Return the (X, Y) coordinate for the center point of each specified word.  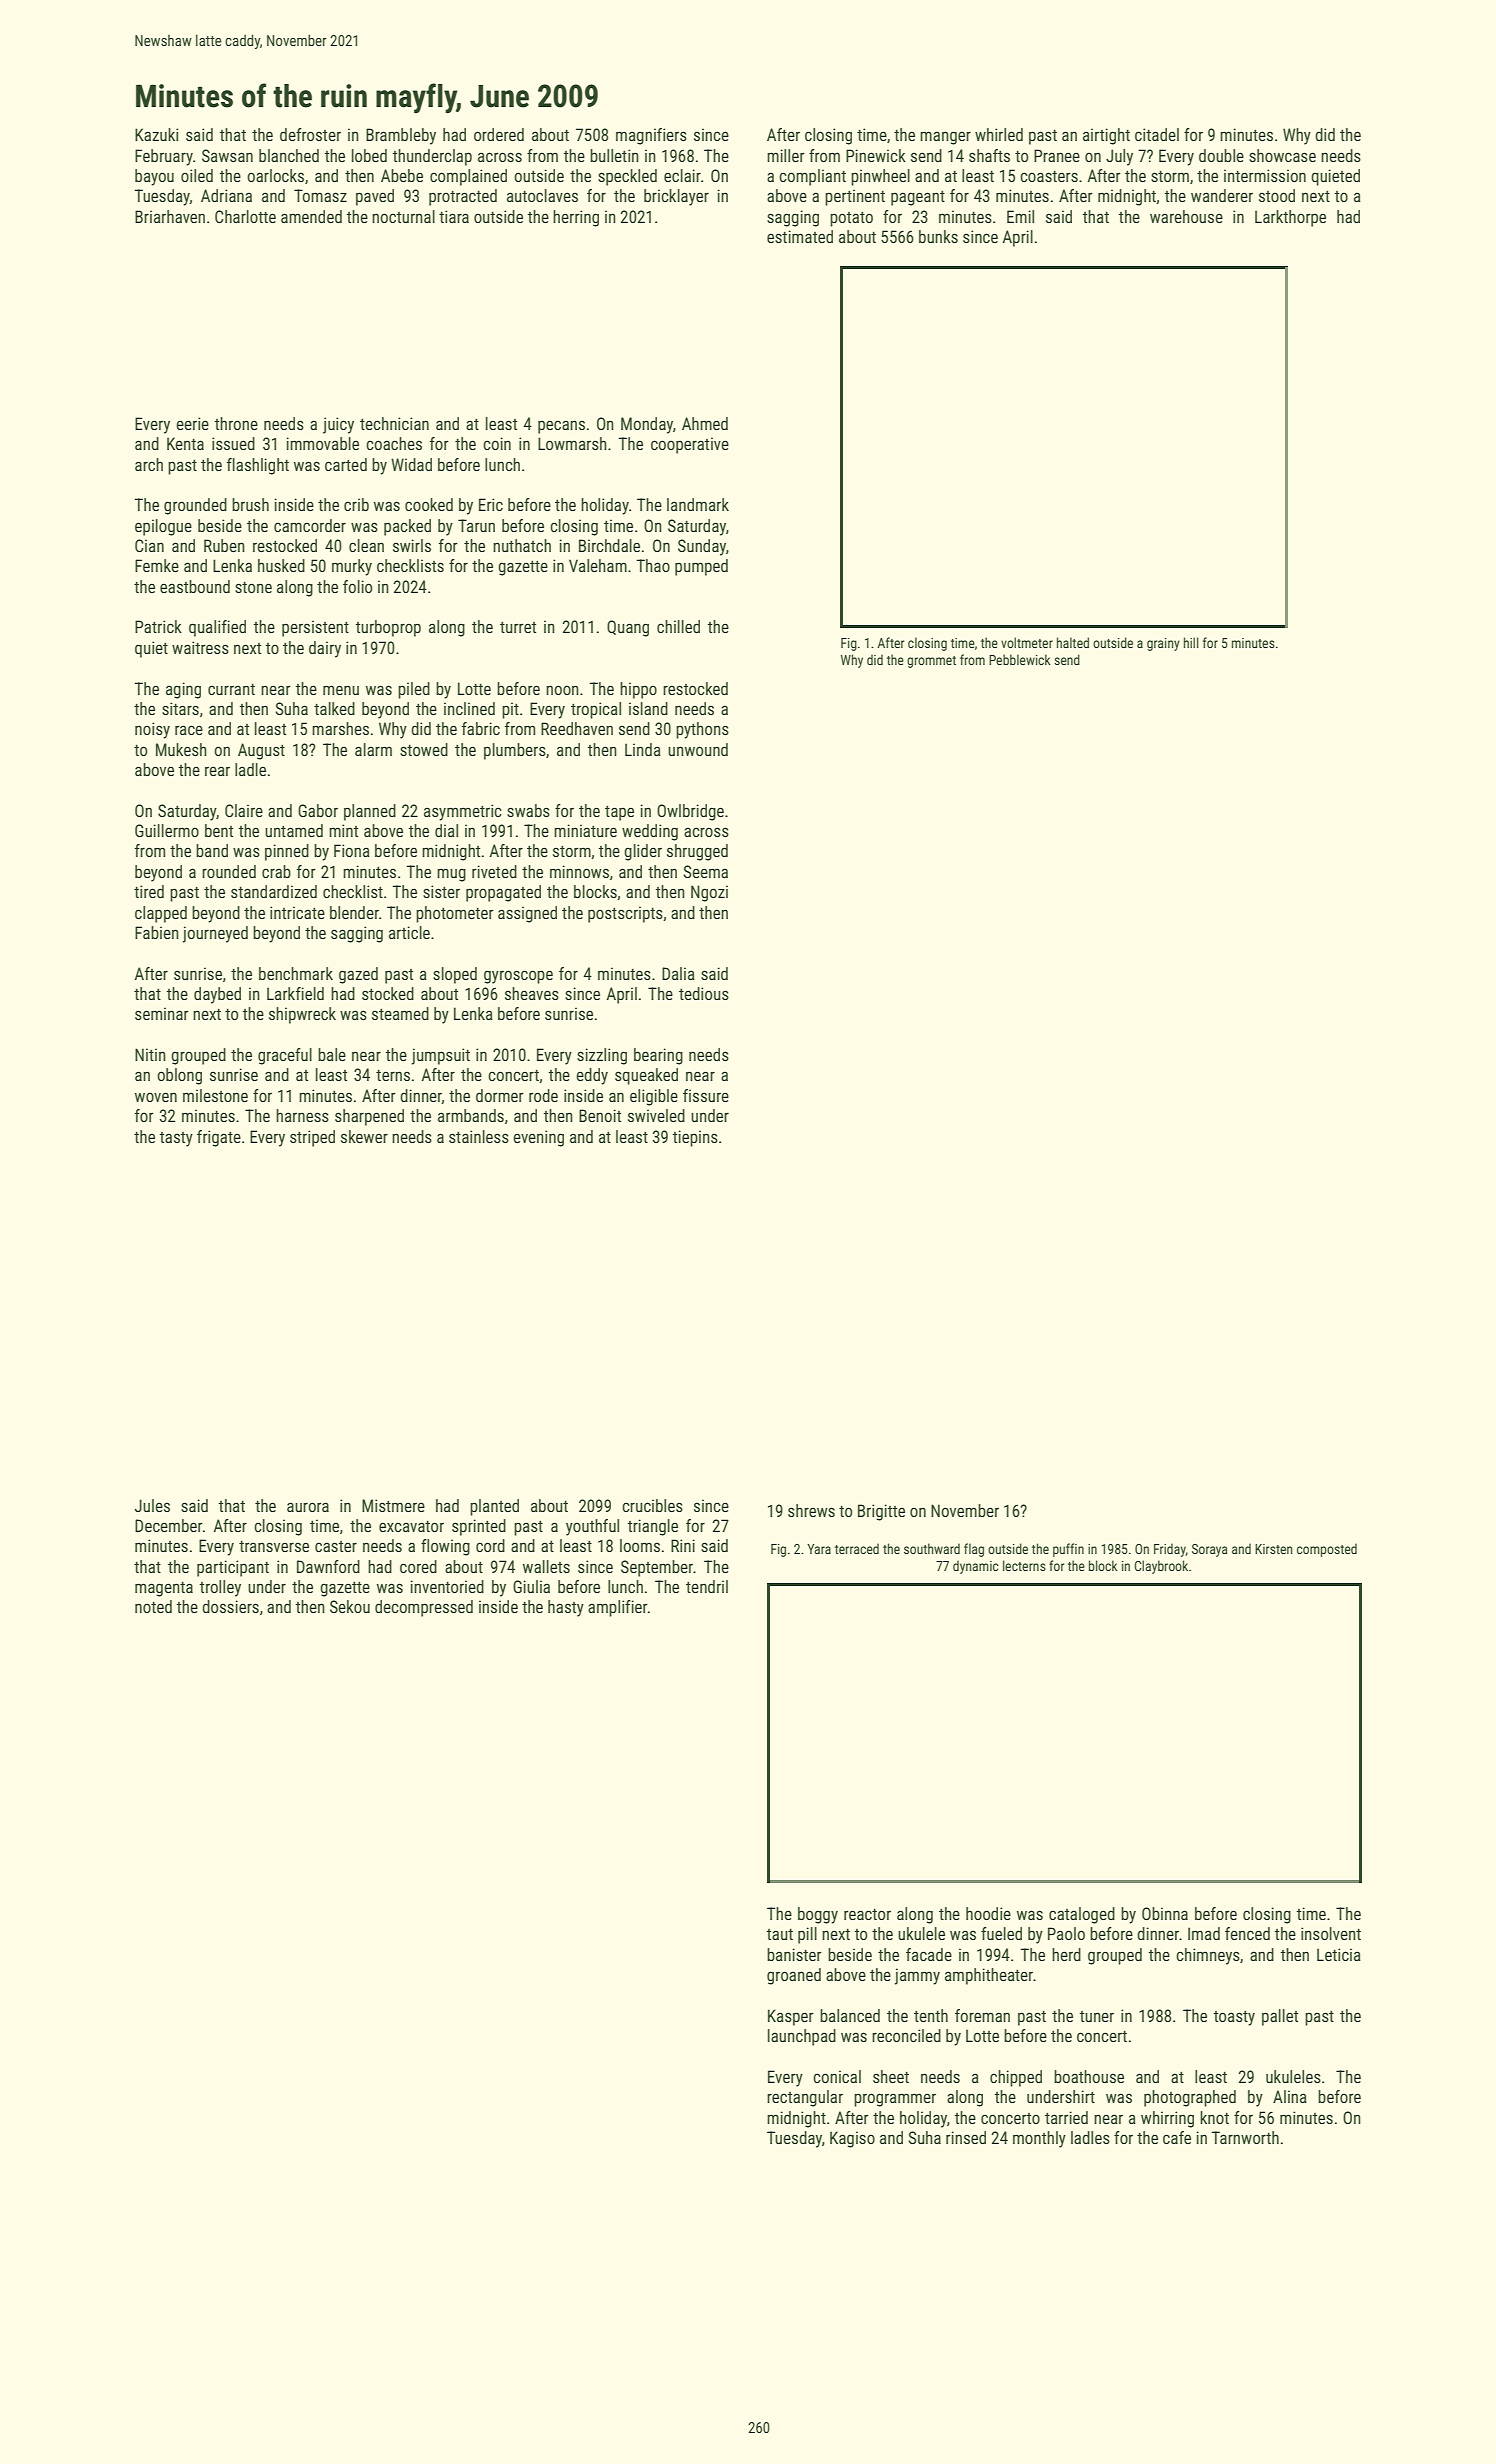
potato (851, 219)
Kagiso (852, 2139)
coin (497, 443)
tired (149, 891)
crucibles (652, 1505)
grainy (1163, 644)
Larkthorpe (1290, 218)
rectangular (805, 2098)
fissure (706, 1095)
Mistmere (393, 1505)
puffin (1068, 1550)
